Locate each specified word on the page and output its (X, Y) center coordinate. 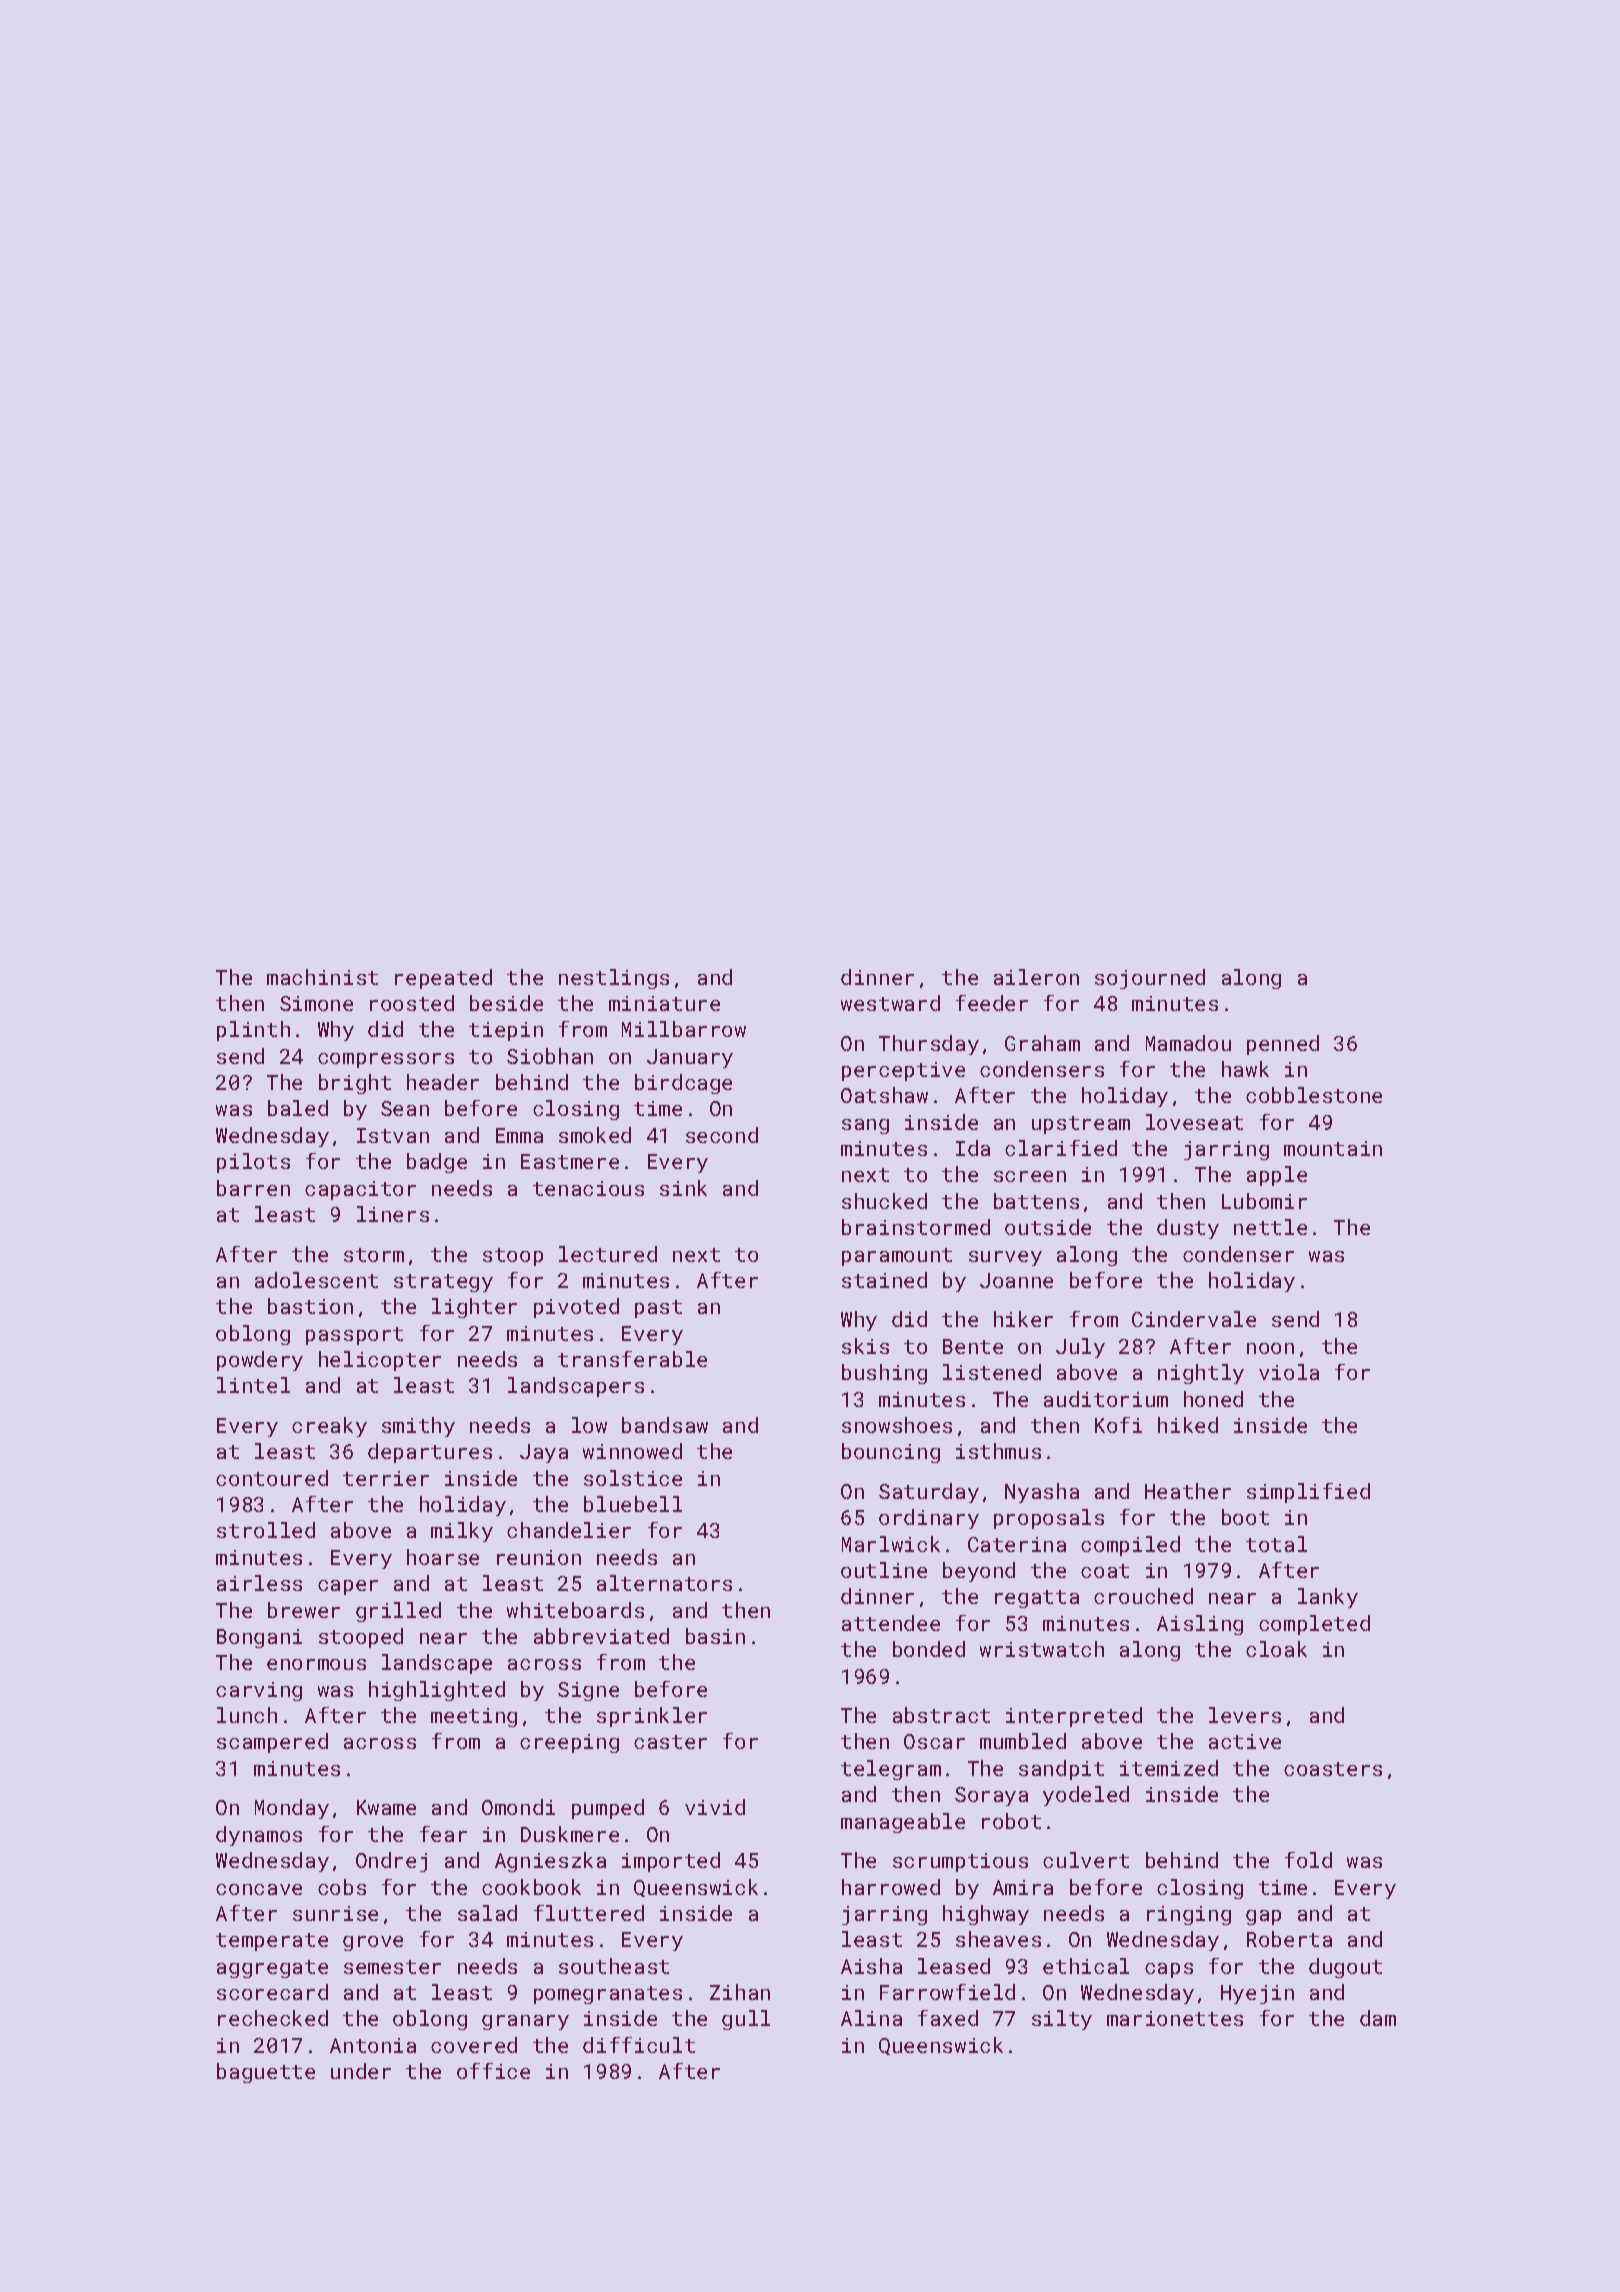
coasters (1333, 1769)
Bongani (259, 1638)
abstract (941, 1715)
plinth (253, 1031)
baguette (266, 2073)
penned (1283, 1045)
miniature (664, 1003)
